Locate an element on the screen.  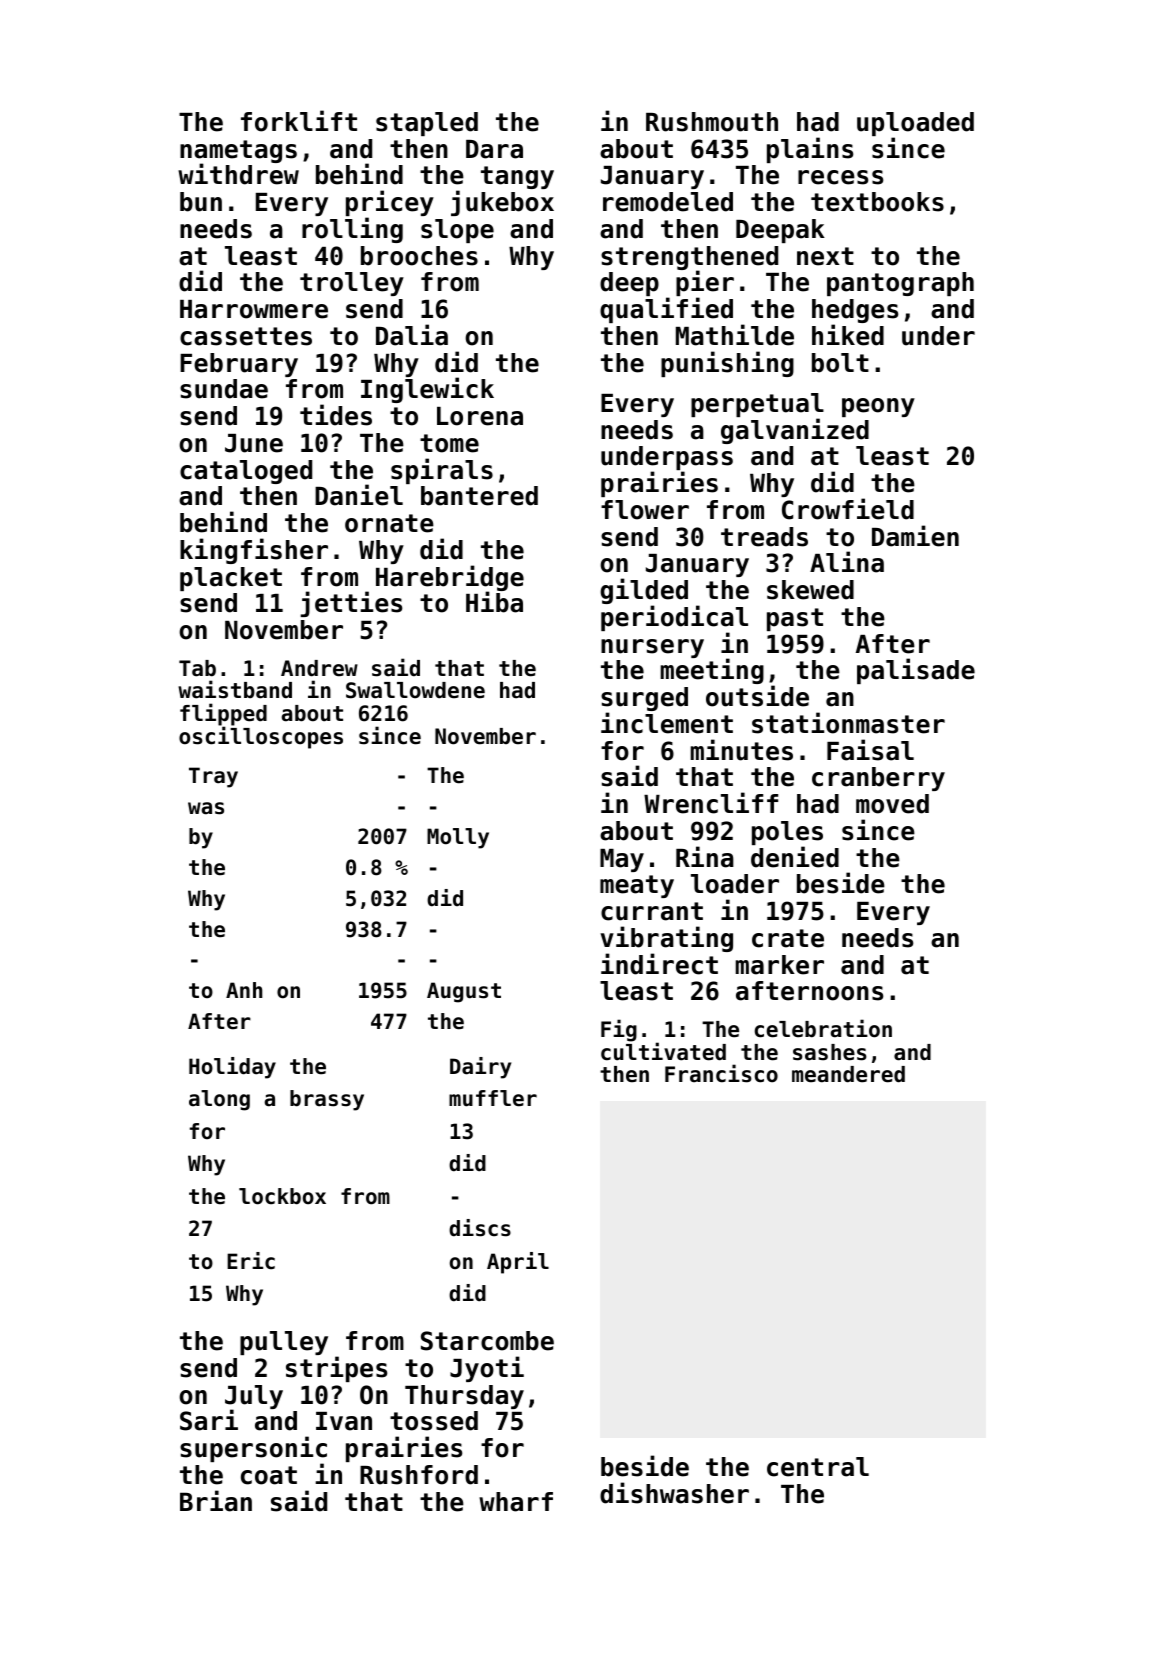
hedges is located at coordinates (855, 311).
